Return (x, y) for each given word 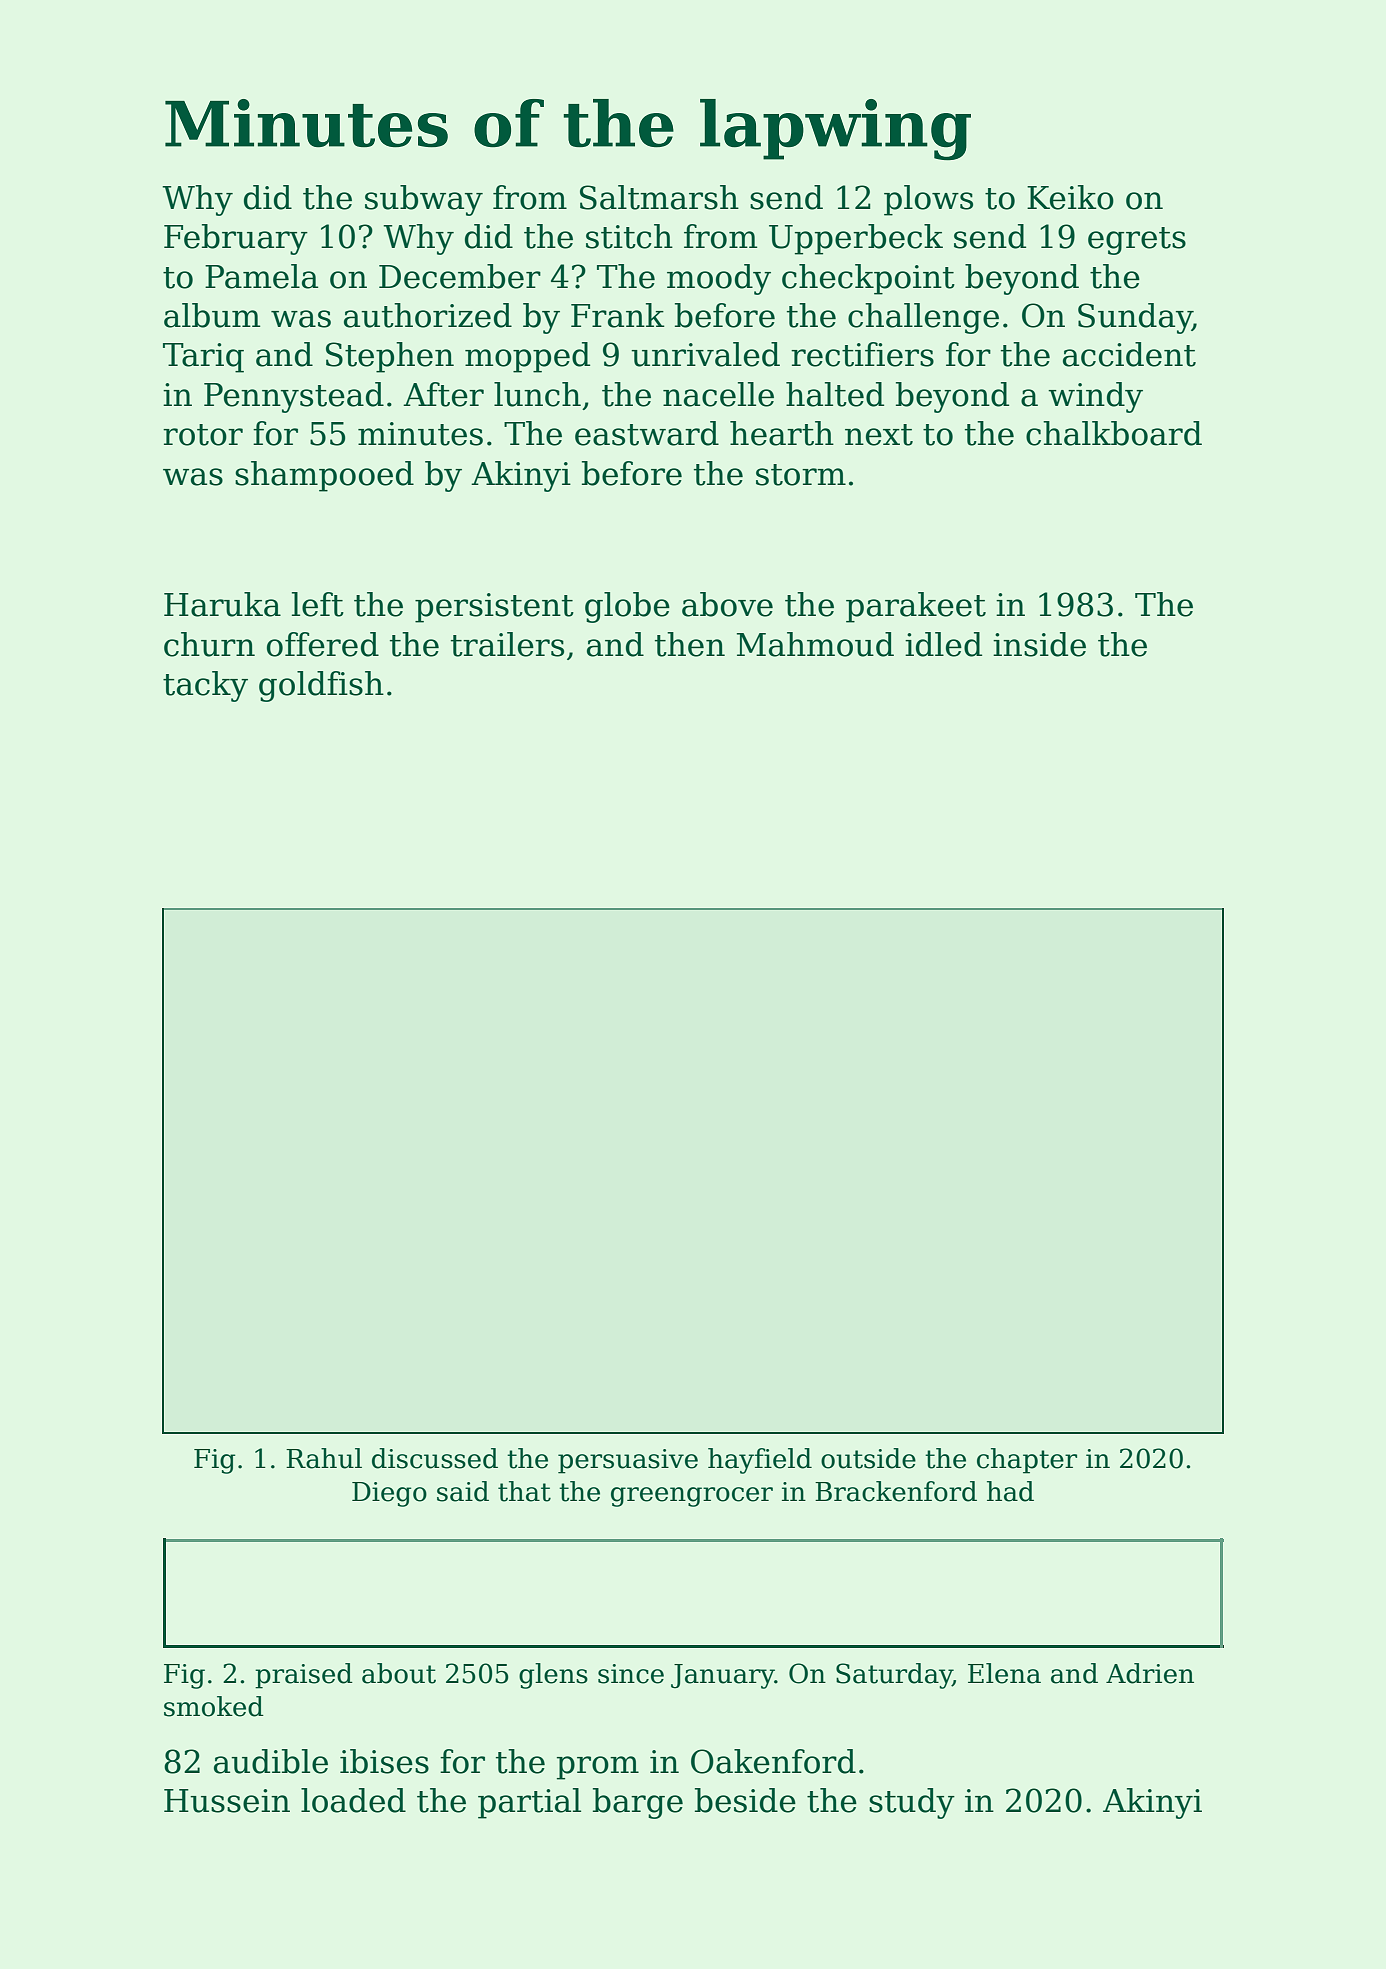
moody (719, 279)
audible (271, 1761)
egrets (1137, 241)
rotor (203, 435)
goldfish (321, 686)
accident (1129, 354)
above (727, 604)
